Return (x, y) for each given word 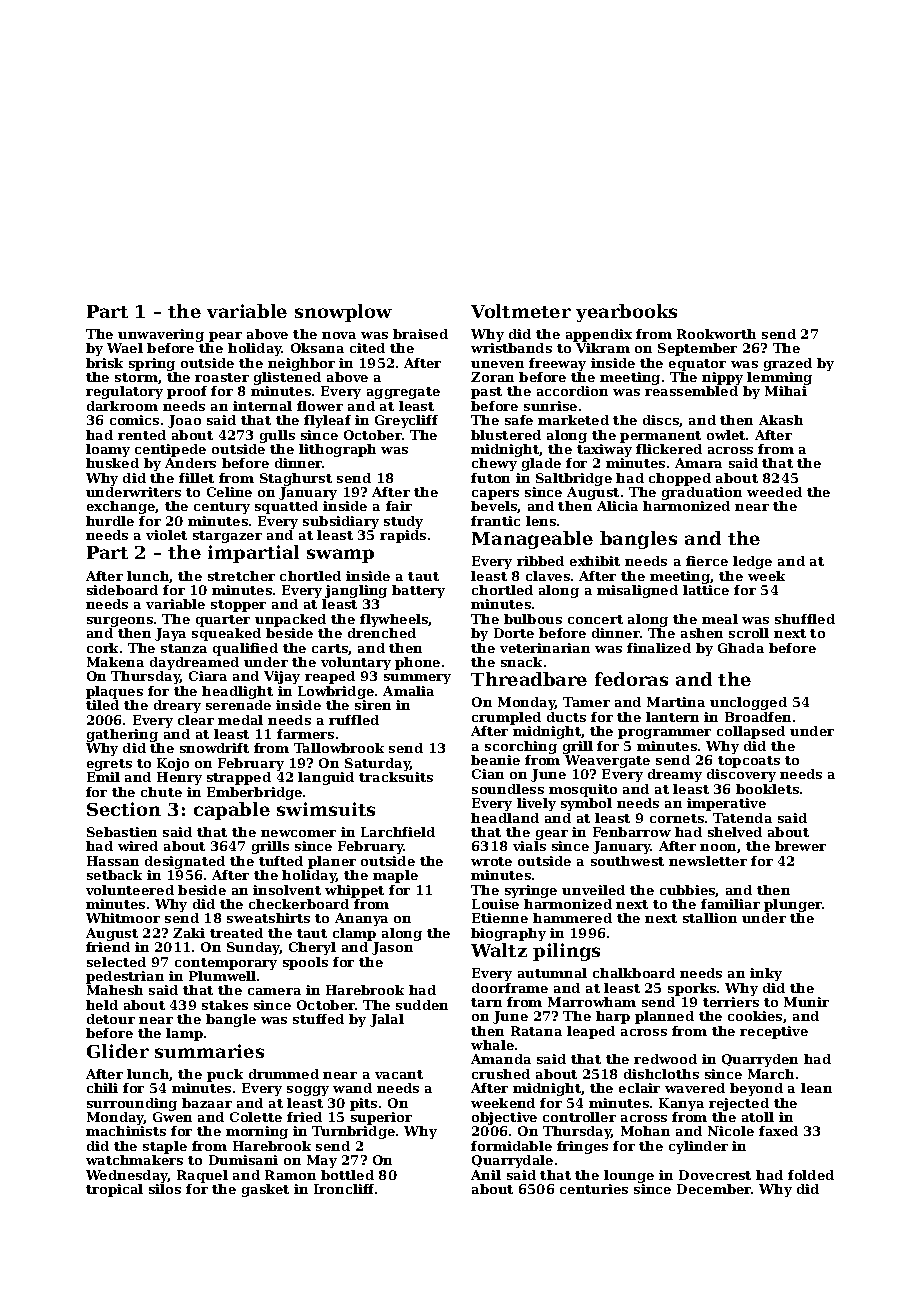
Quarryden (760, 1060)
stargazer (227, 537)
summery (417, 679)
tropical (114, 1190)
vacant (399, 1074)
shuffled (805, 619)
